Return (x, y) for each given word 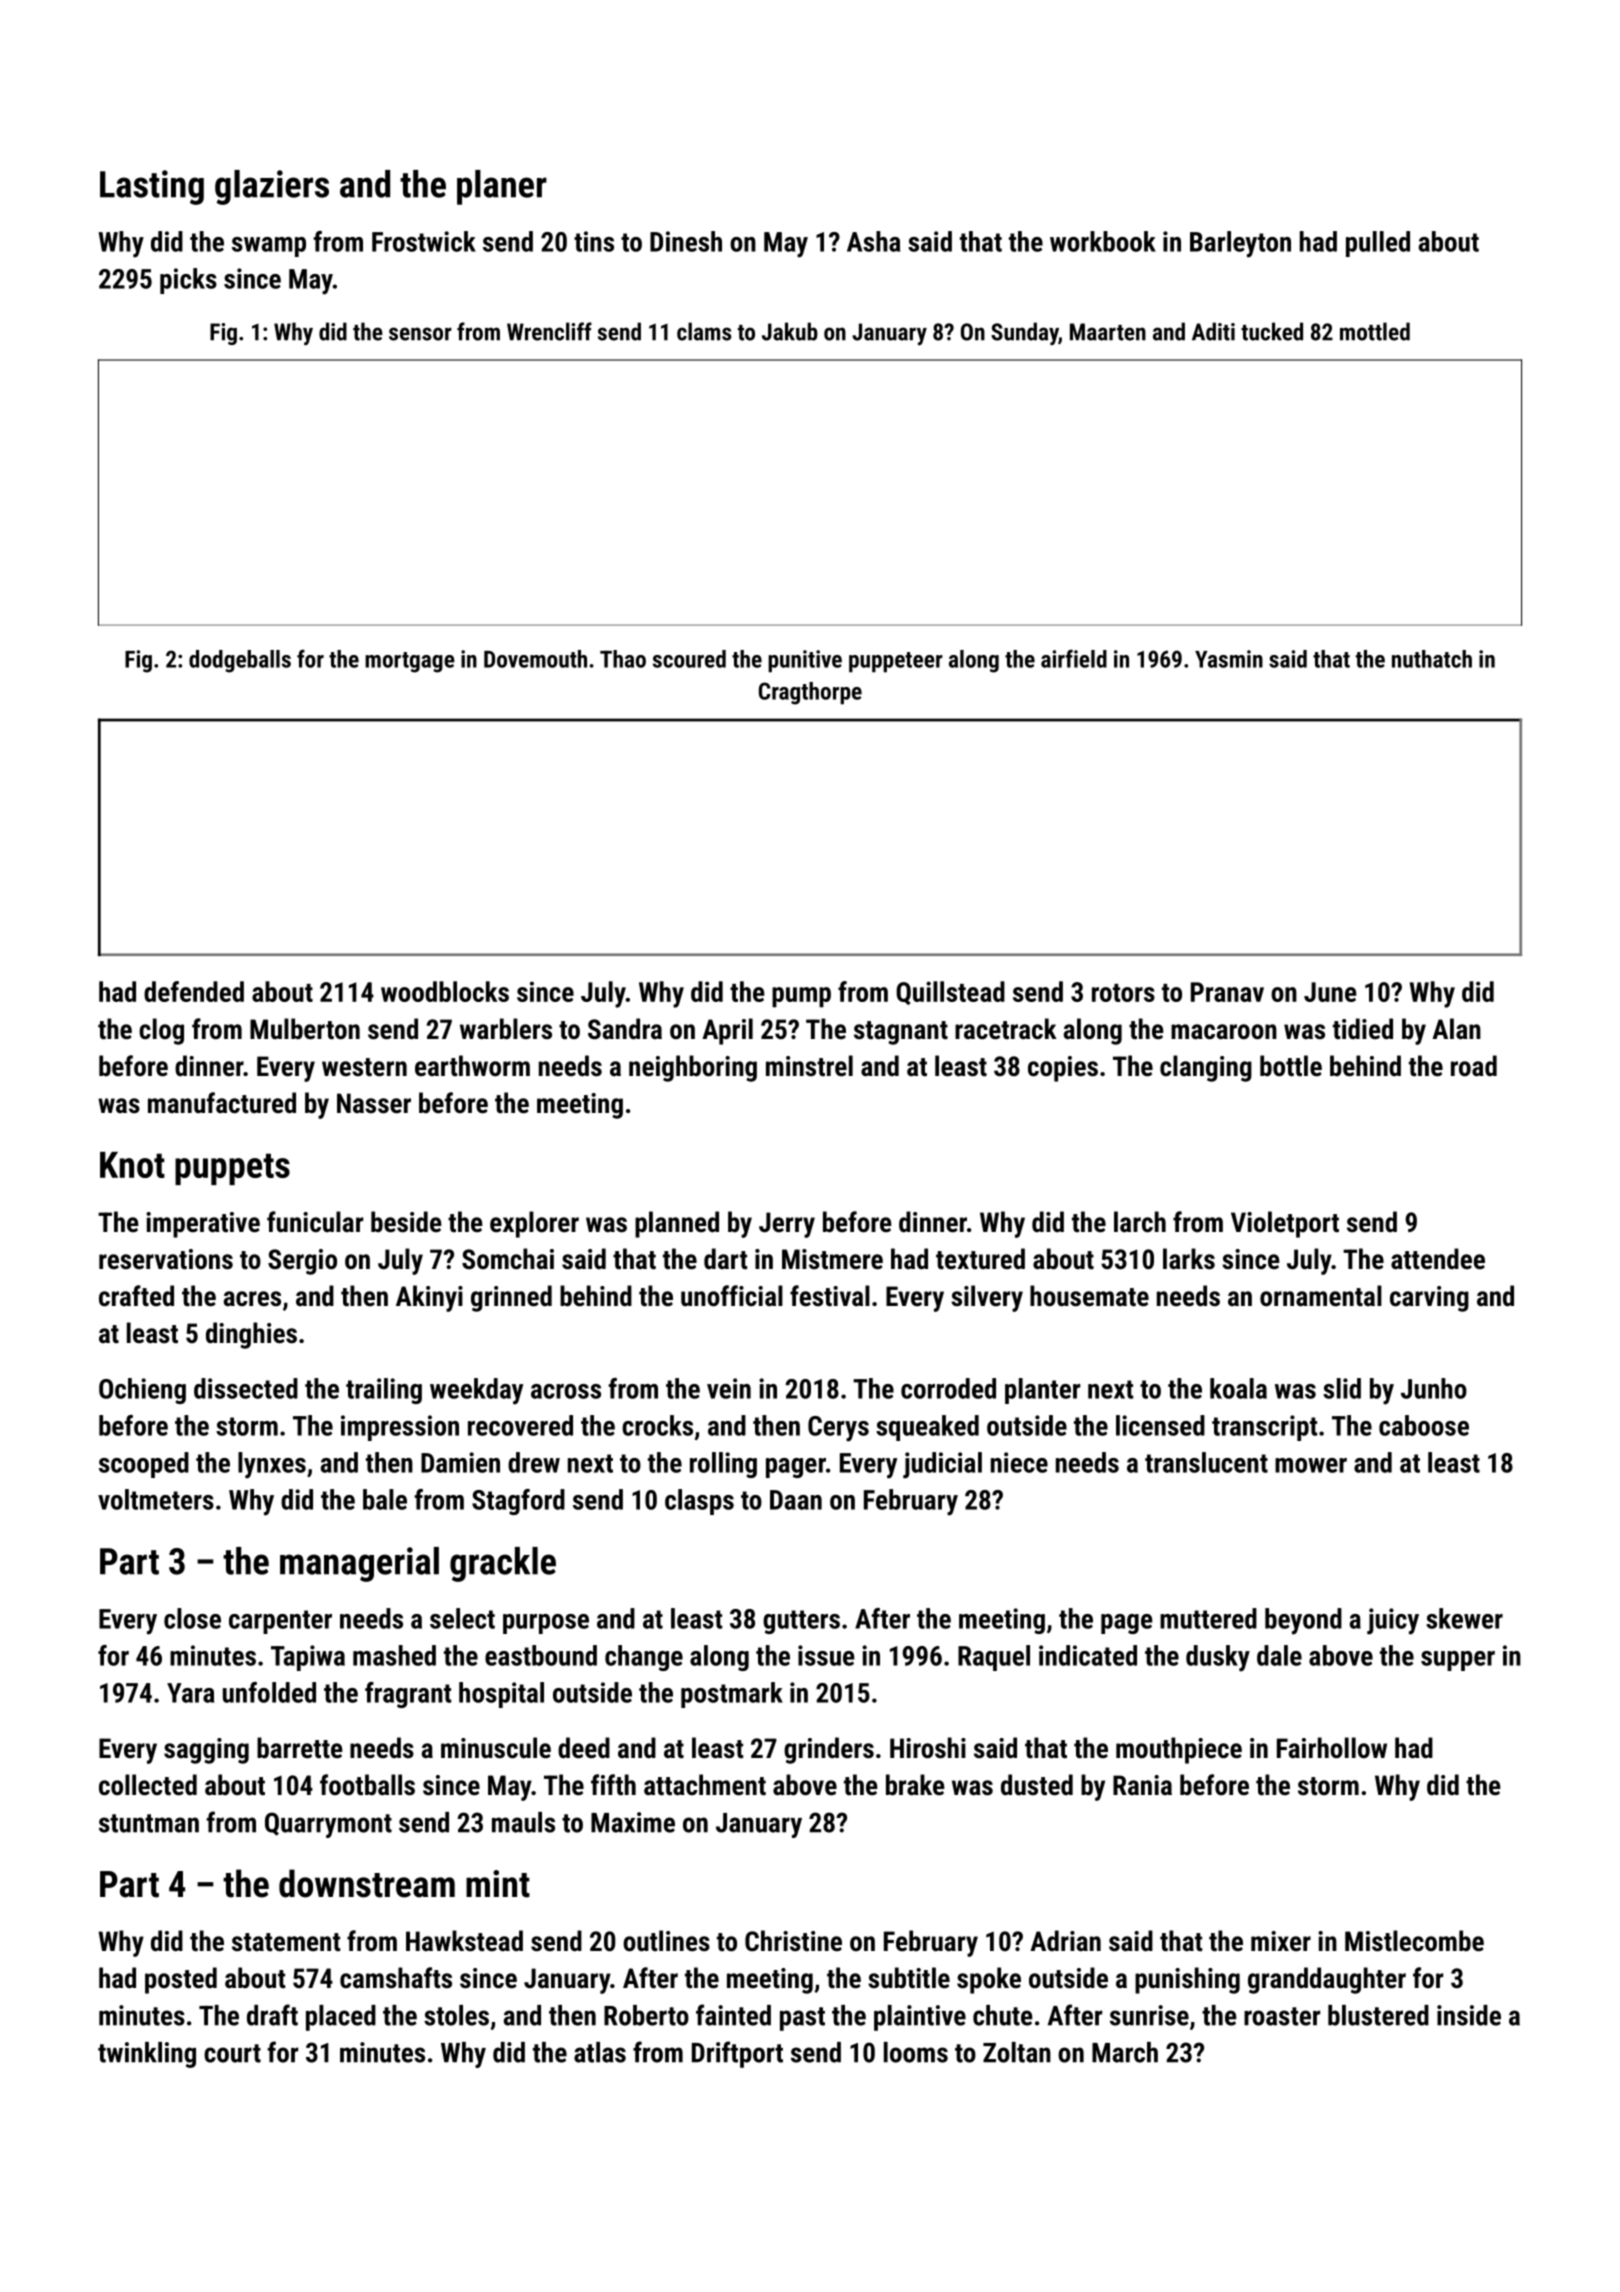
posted (181, 1980)
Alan (1456, 1029)
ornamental (1321, 1296)
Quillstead (950, 993)
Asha (873, 241)
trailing (384, 1391)
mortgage (410, 662)
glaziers (272, 187)
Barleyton (1240, 244)
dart (725, 1259)
